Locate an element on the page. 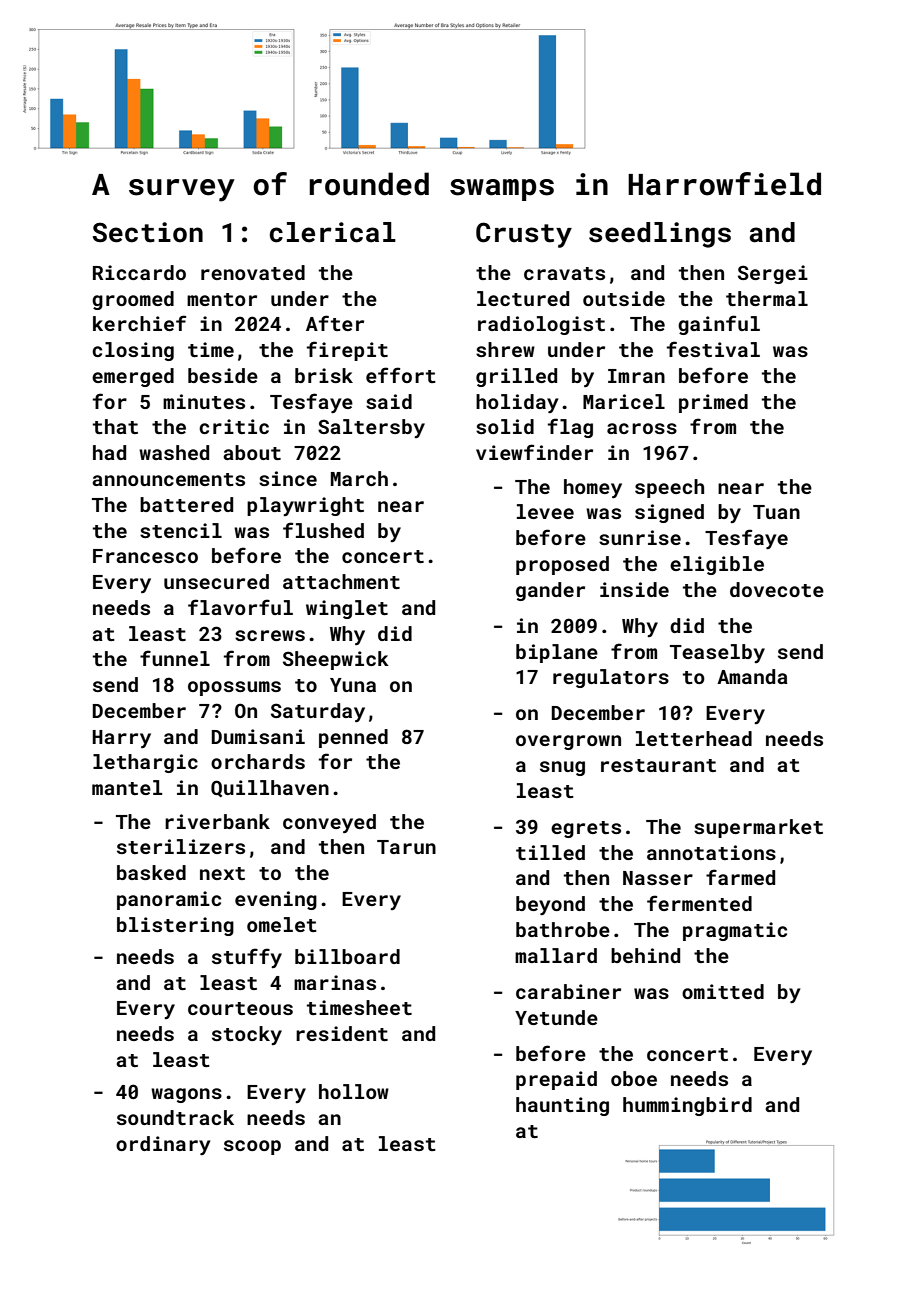  penned is located at coordinates (353, 738).
